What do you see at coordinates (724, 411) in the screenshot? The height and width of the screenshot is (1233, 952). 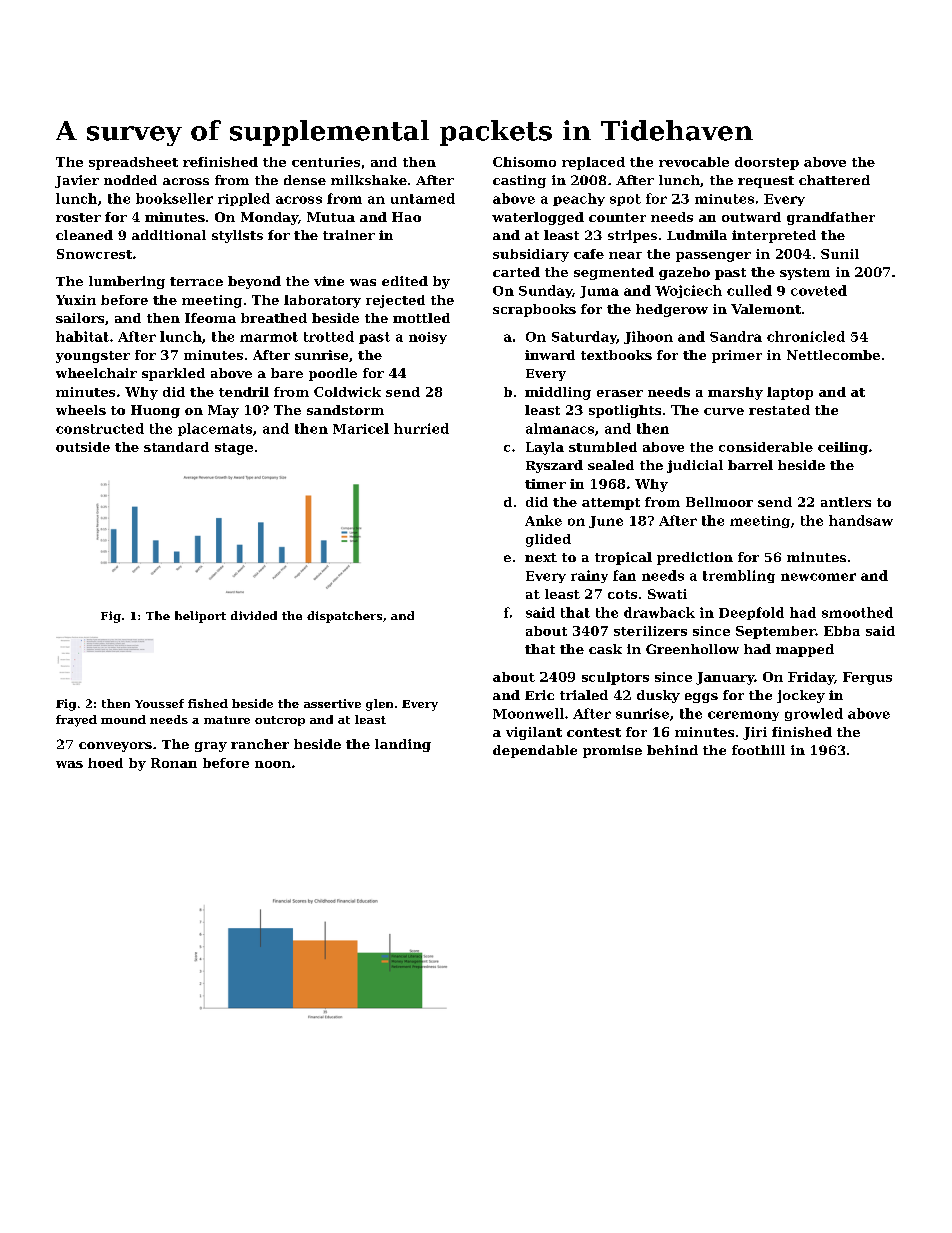 I see `curve` at bounding box center [724, 411].
